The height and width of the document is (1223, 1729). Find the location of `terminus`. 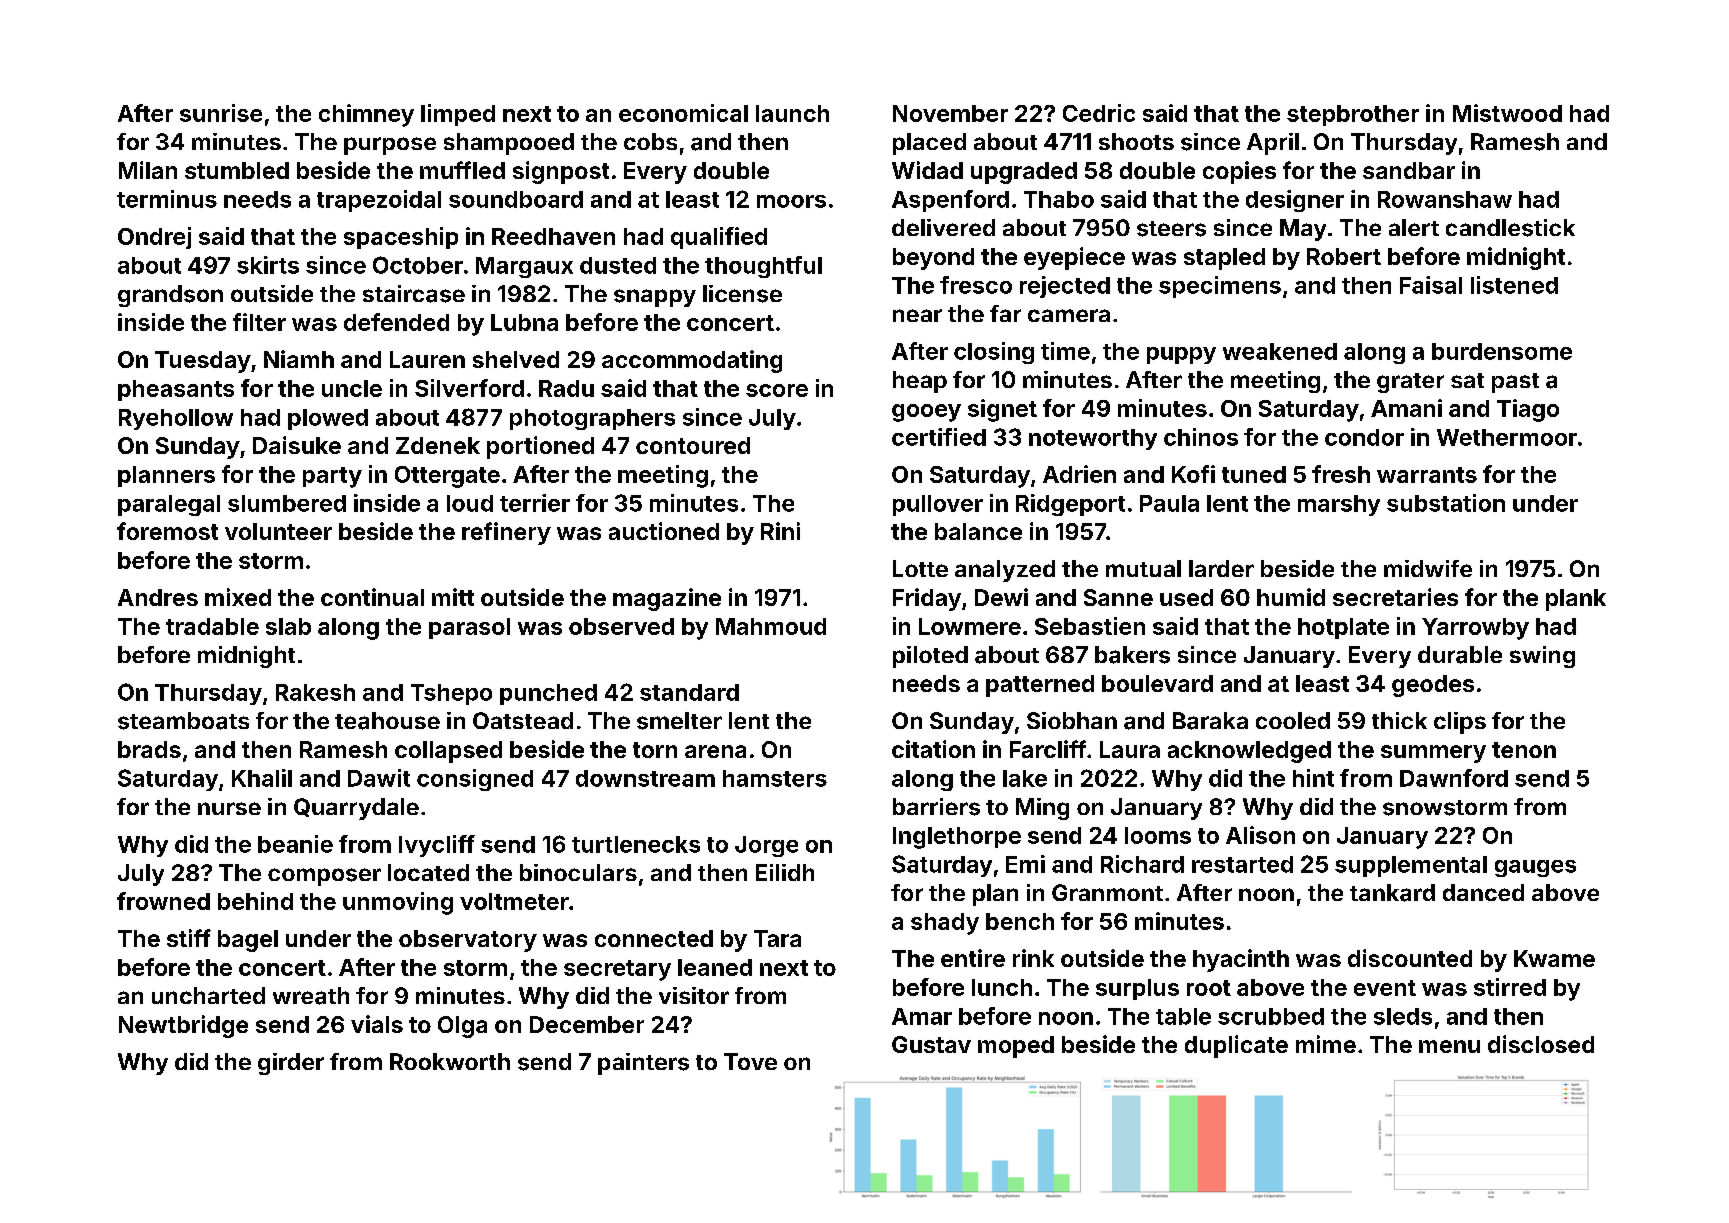

terminus is located at coordinates (167, 199).
